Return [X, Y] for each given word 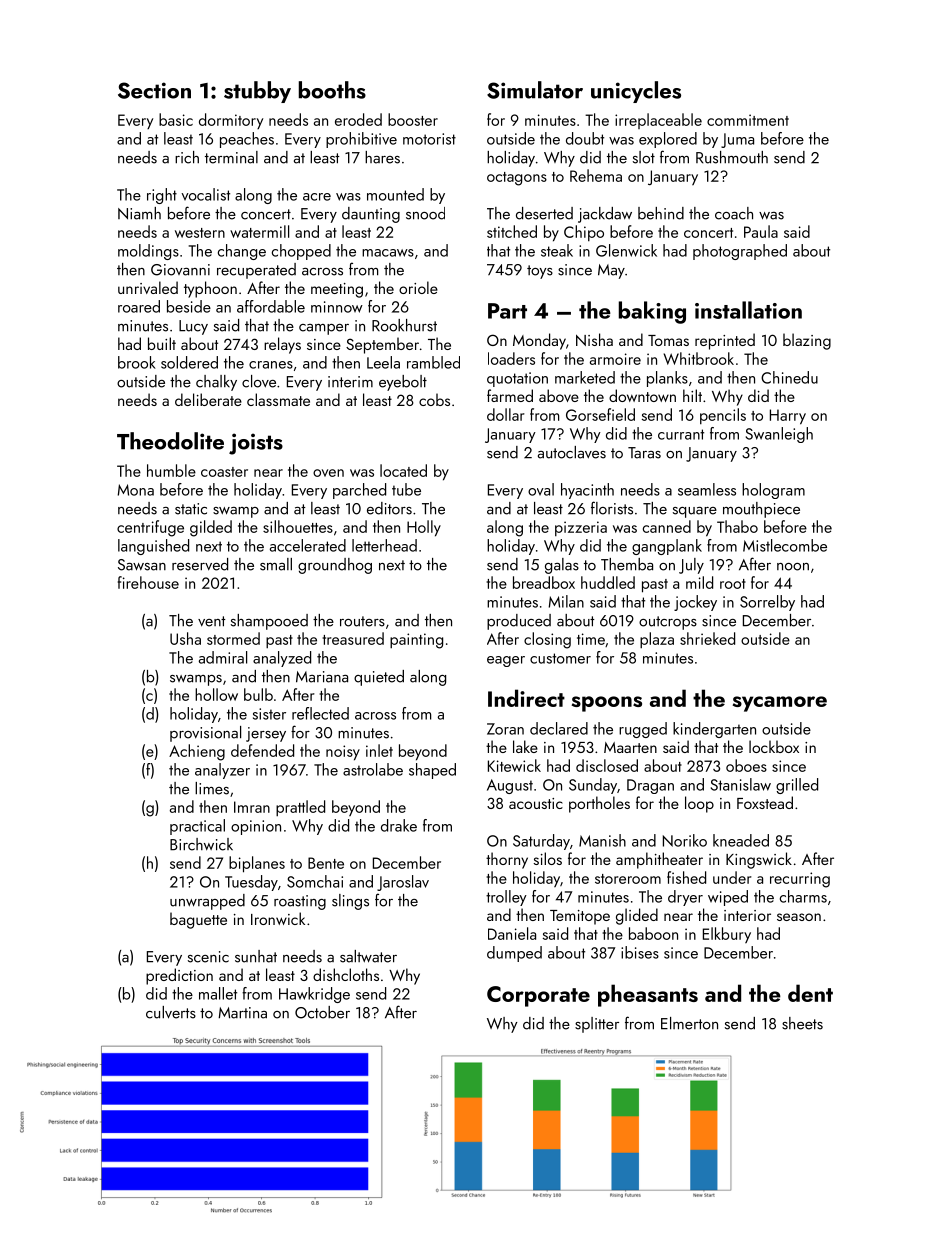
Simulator [535, 90]
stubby [257, 92]
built [162, 343]
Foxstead [765, 802]
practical [197, 827]
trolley [506, 898]
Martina [242, 1013]
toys [540, 272]
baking [652, 312]
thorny [507, 860]
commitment [748, 120]
